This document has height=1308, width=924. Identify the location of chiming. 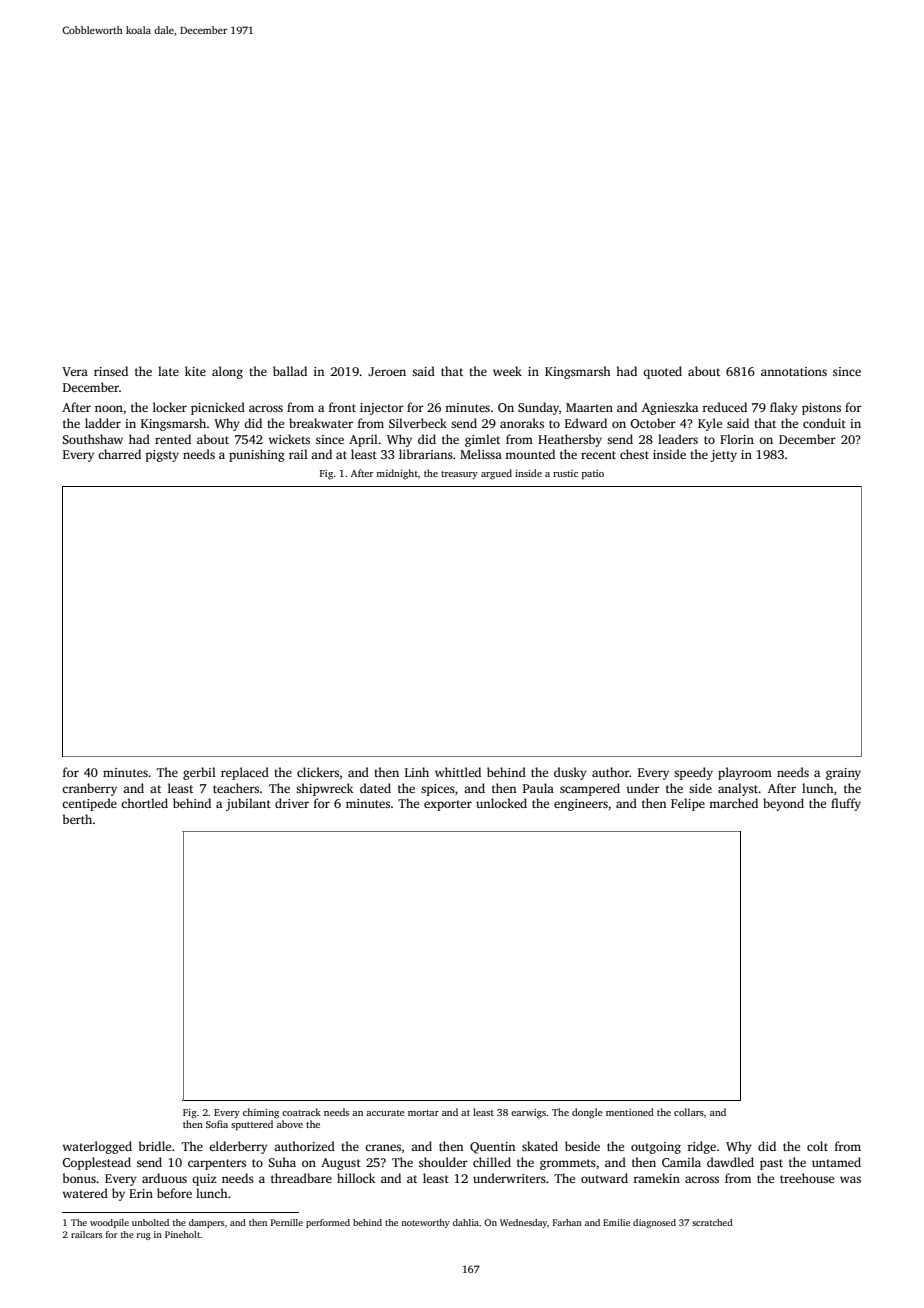
(261, 1113).
